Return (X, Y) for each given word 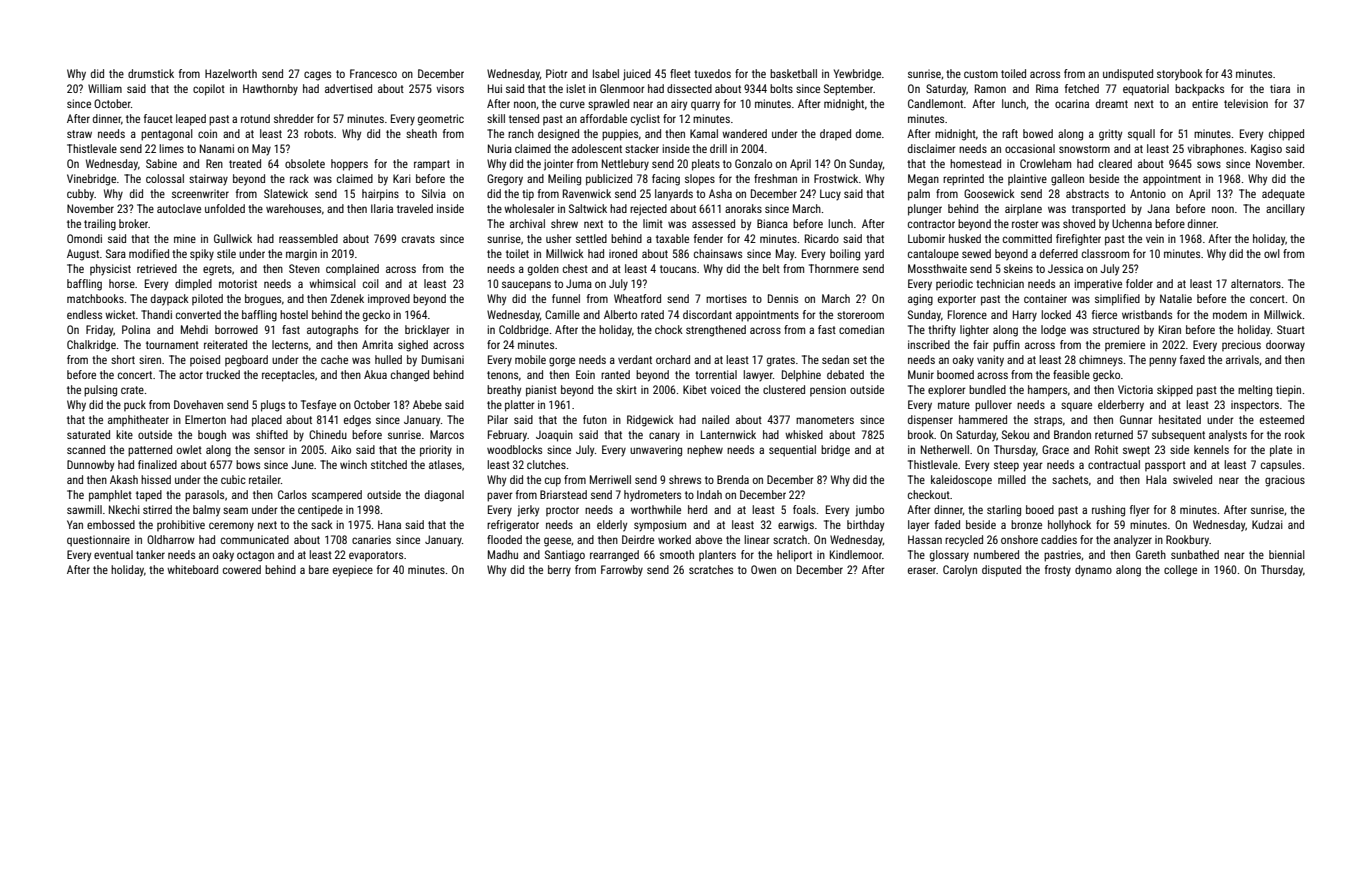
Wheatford (637, 298)
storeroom (860, 315)
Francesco (373, 73)
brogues (263, 300)
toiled (1013, 73)
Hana (389, 524)
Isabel (606, 73)
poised (205, 360)
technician (1000, 283)
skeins (1018, 268)
